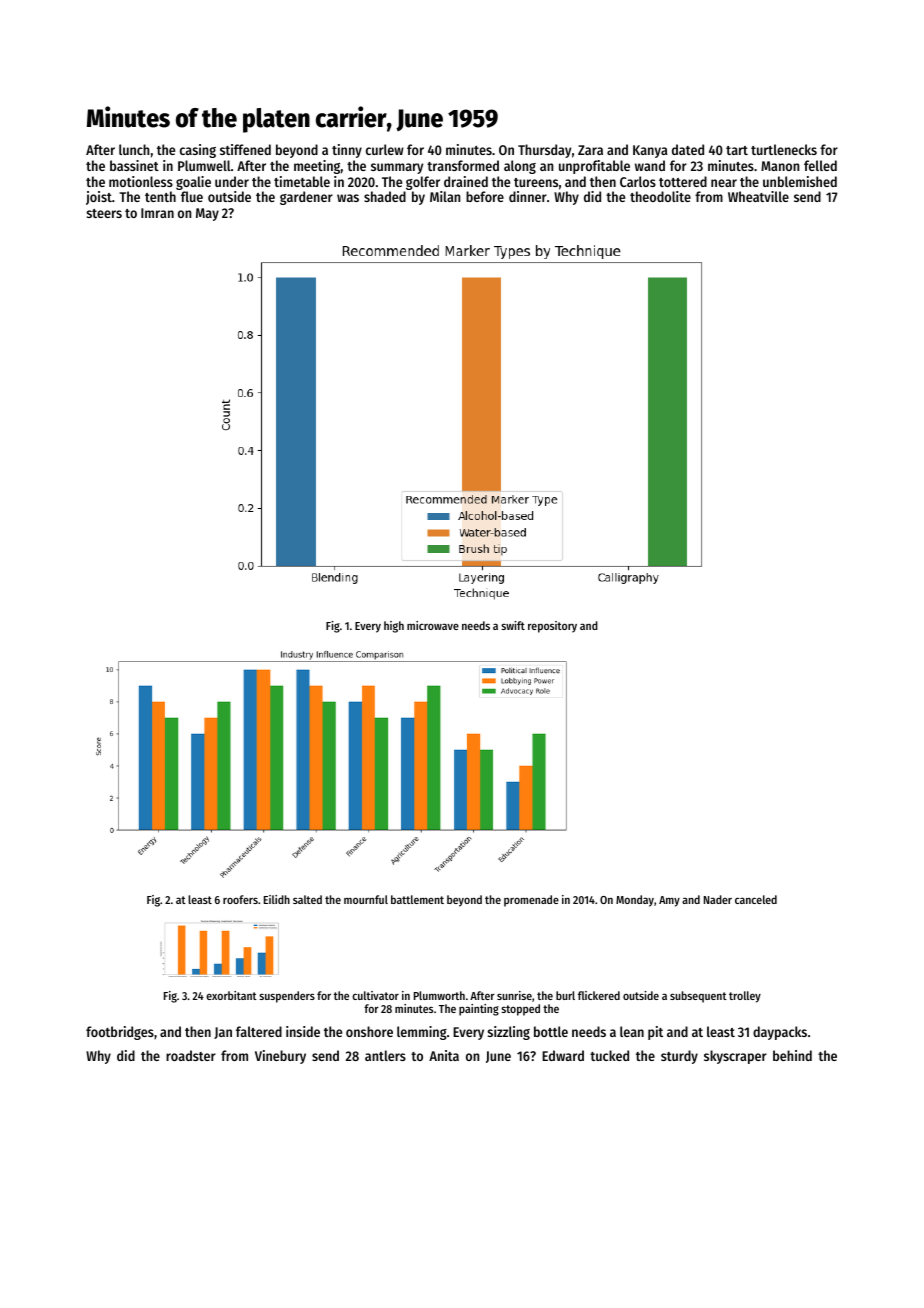  Describe the element at coordinates (240, 899) in the screenshot. I see `roofers` at that location.
